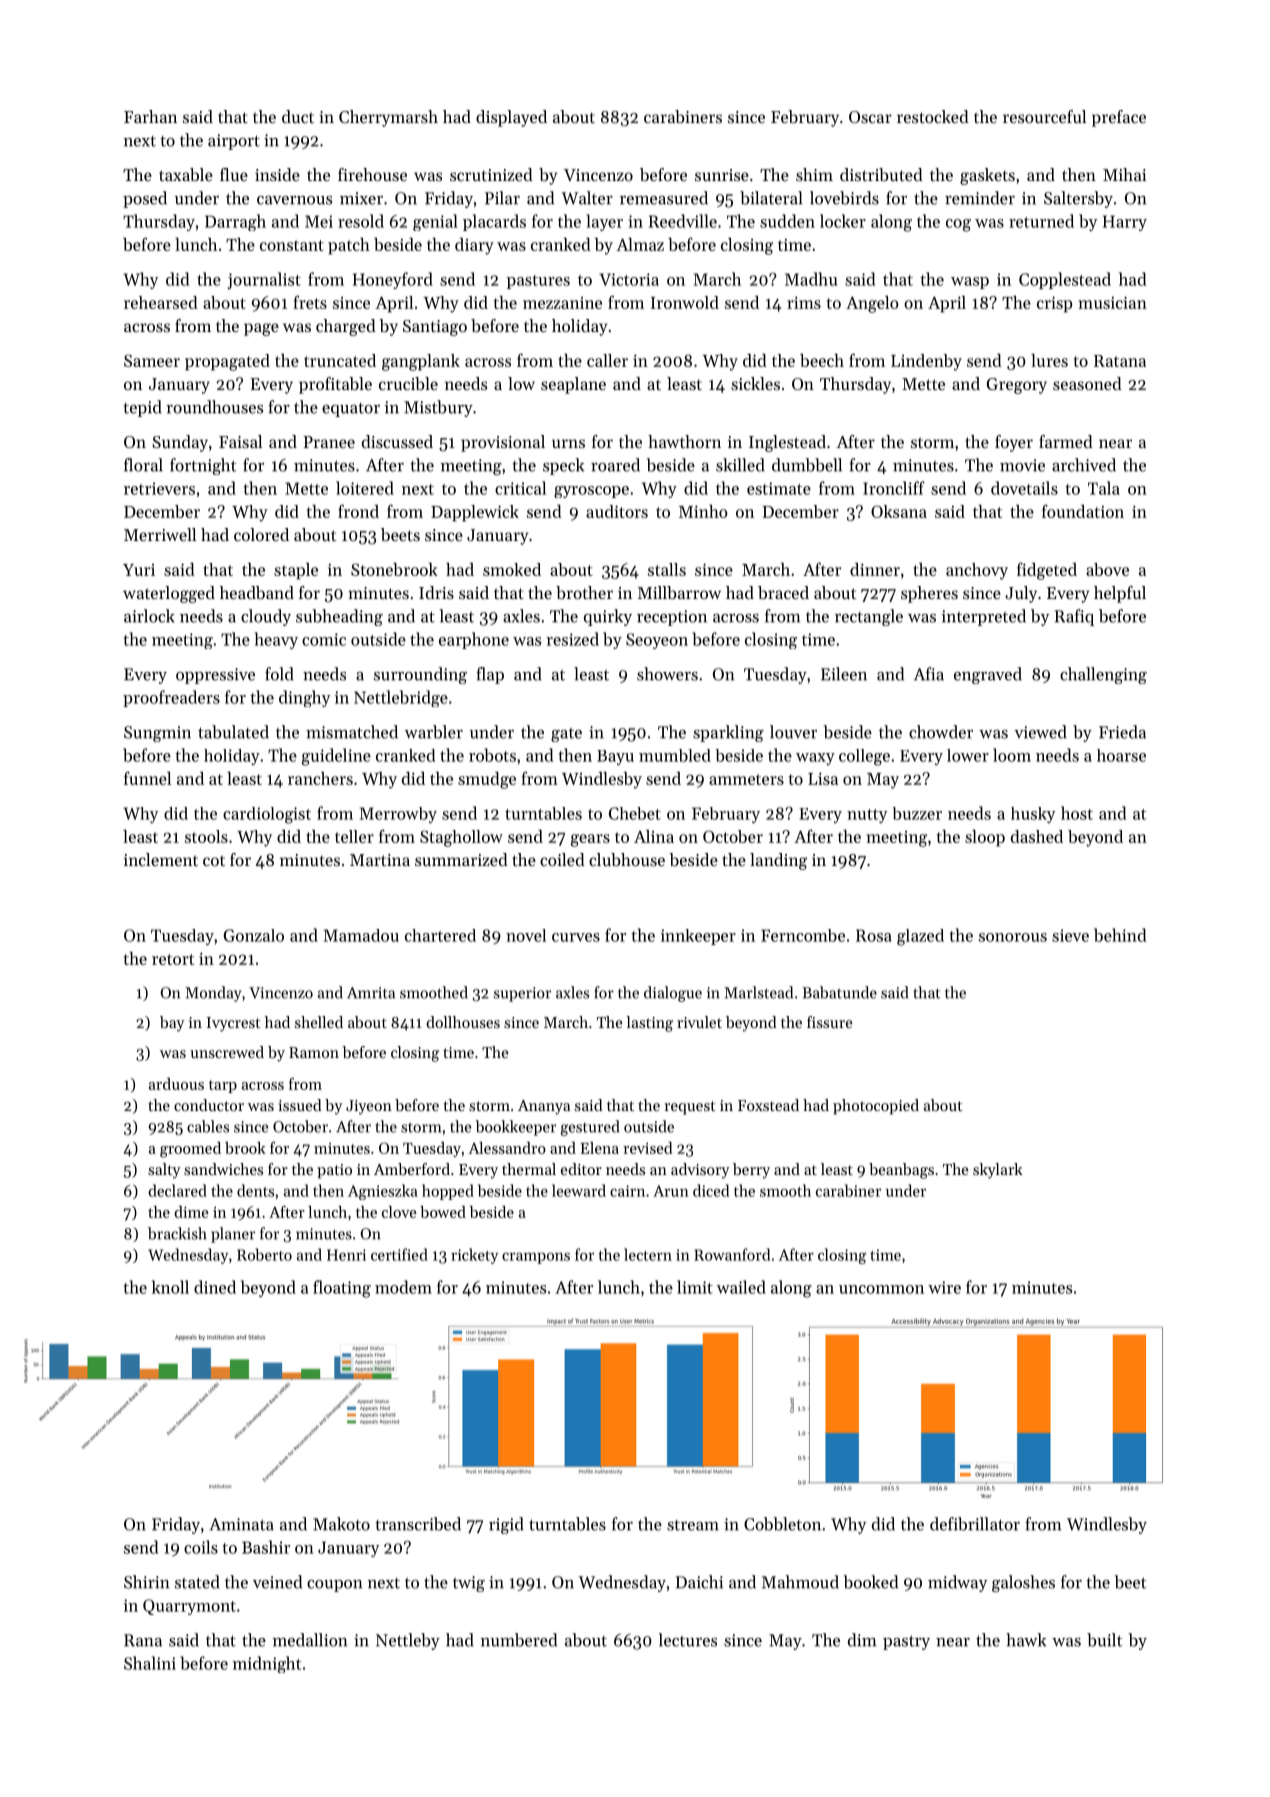 The image size is (1270, 1797). Describe the element at coordinates (511, 118) in the image. I see `displayed` at that location.
